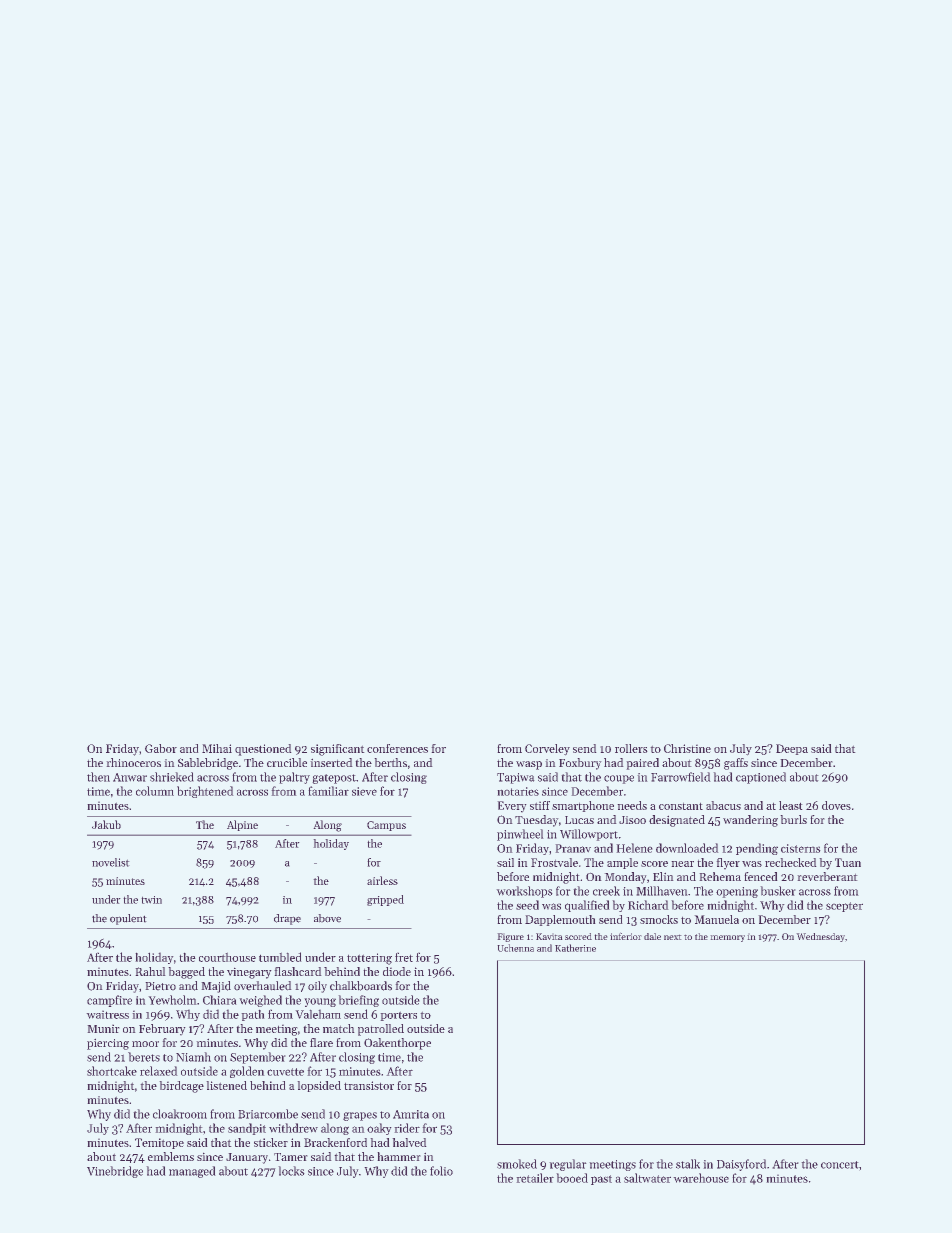 The image size is (952, 1233). I want to click on Rahul, so click(150, 971).
